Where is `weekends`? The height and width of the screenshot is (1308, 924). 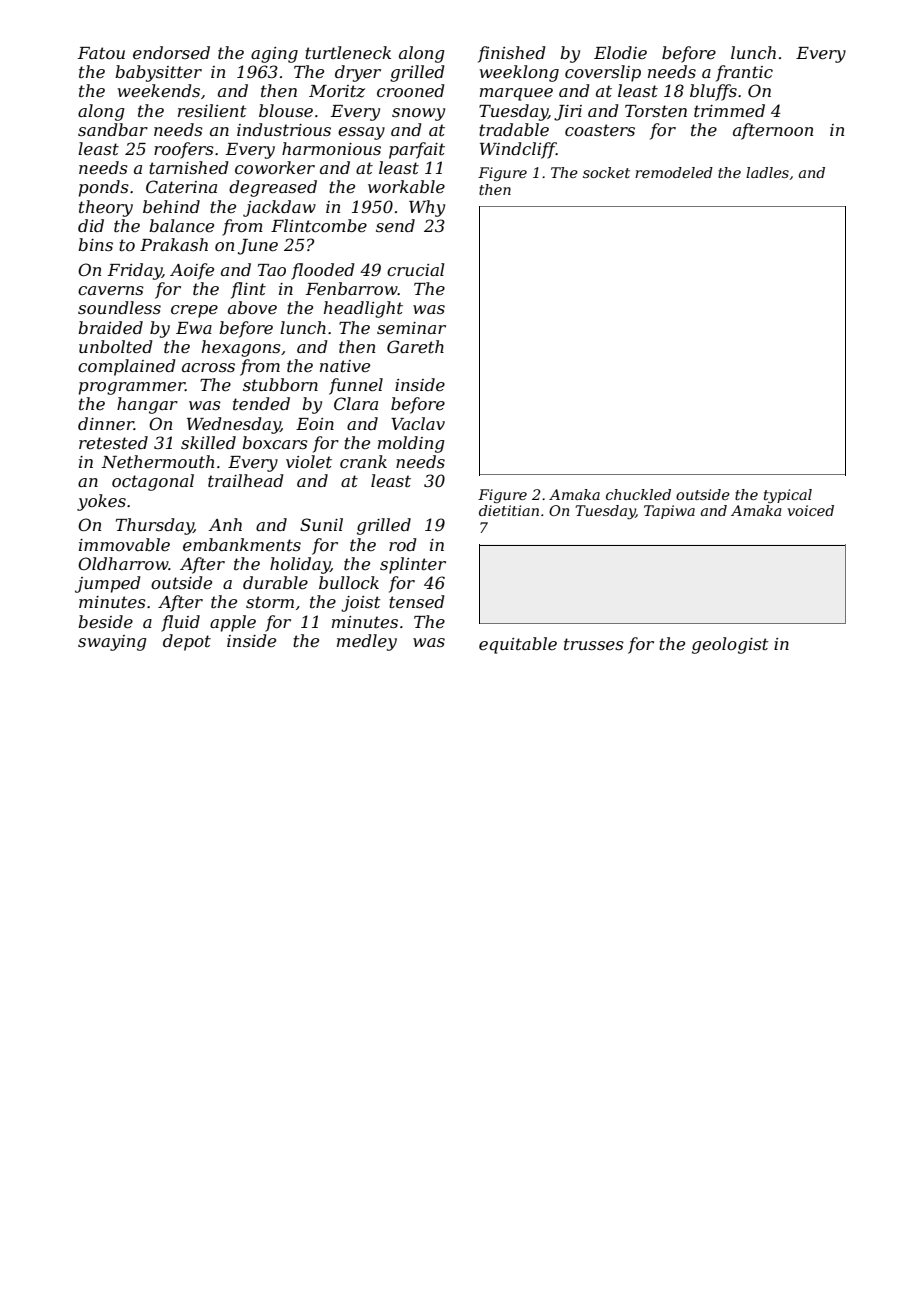
weekends is located at coordinates (159, 90).
